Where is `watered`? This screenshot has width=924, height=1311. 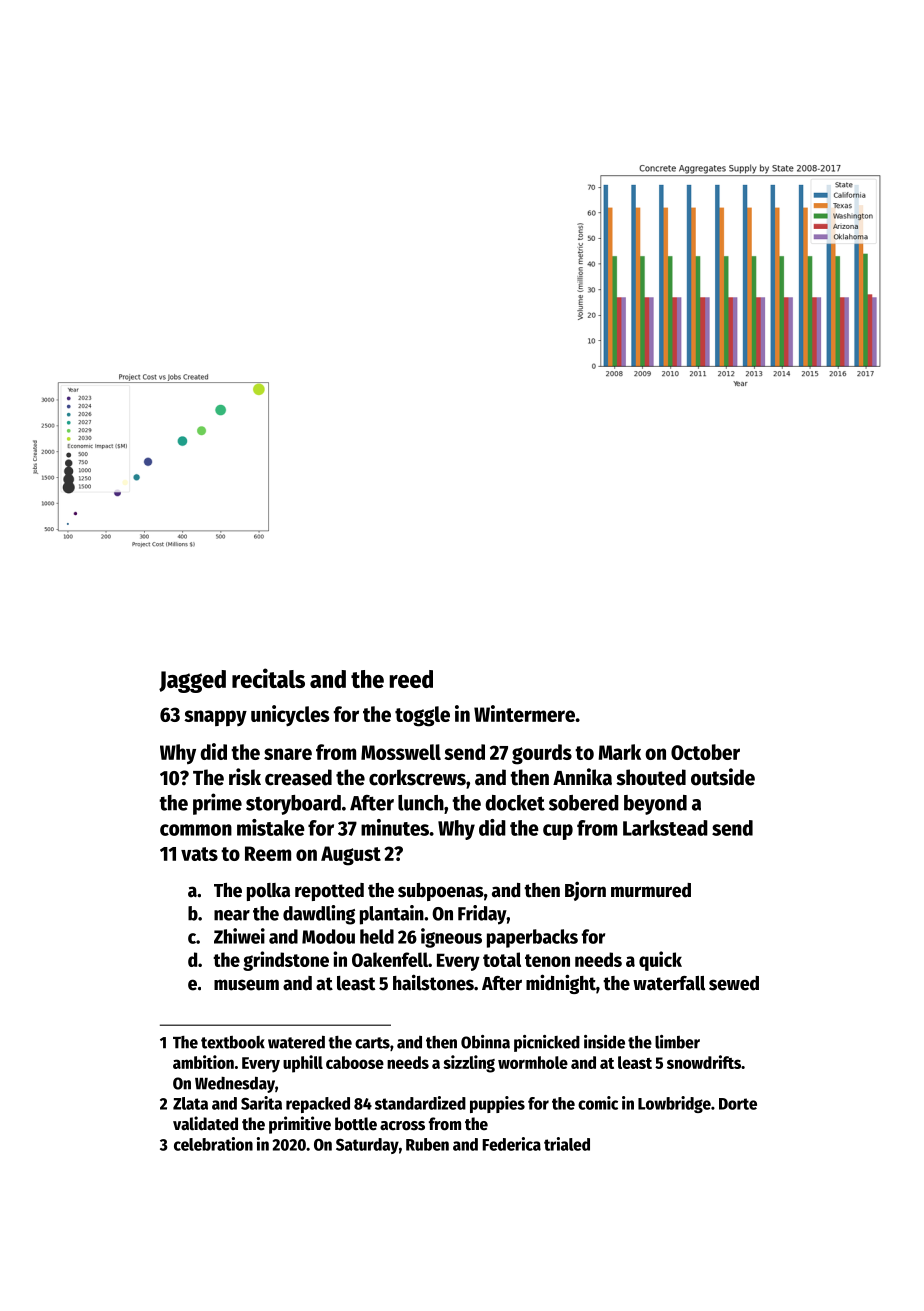 watered is located at coordinates (296, 1042).
